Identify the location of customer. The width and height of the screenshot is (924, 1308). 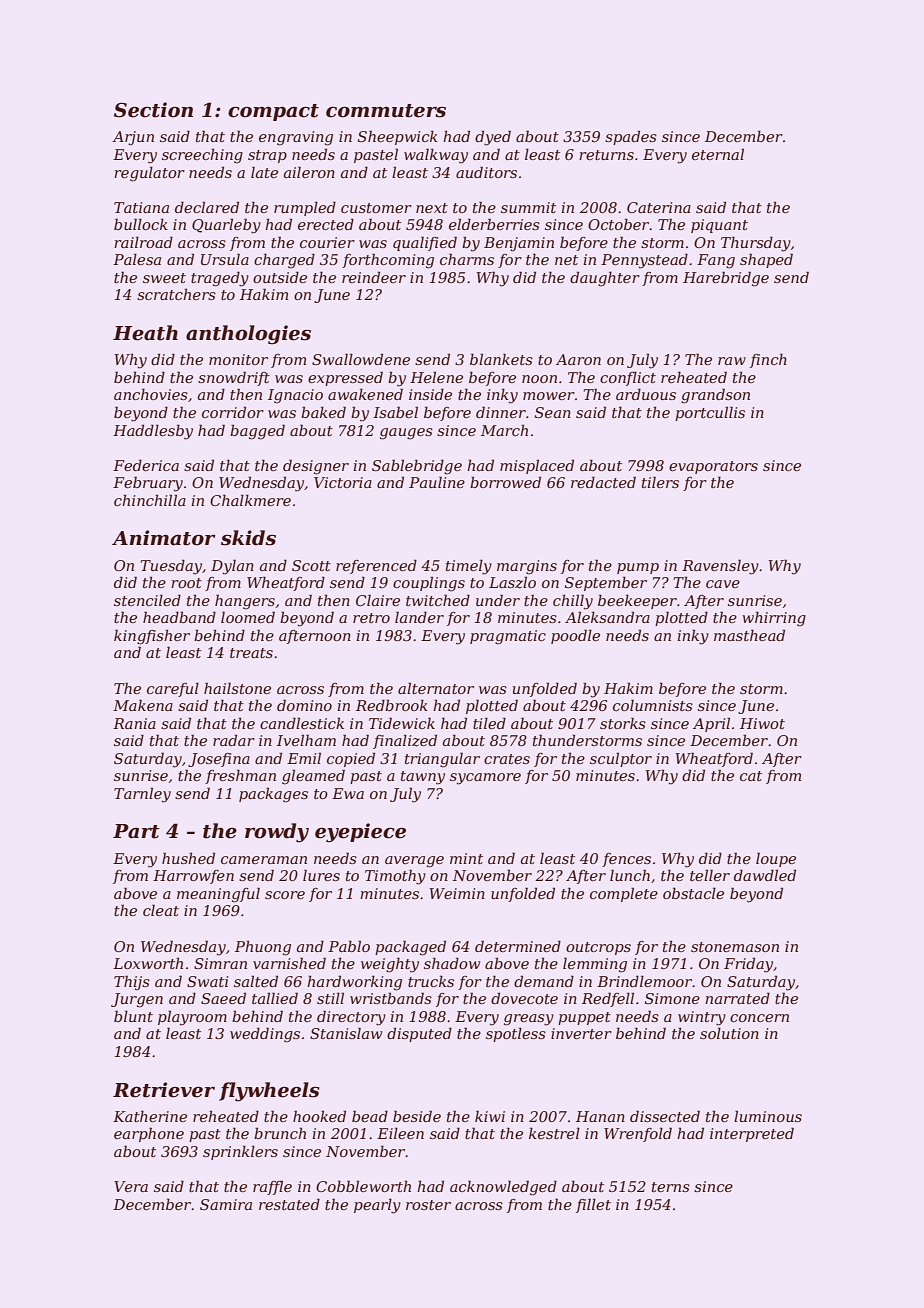
(376, 208).
